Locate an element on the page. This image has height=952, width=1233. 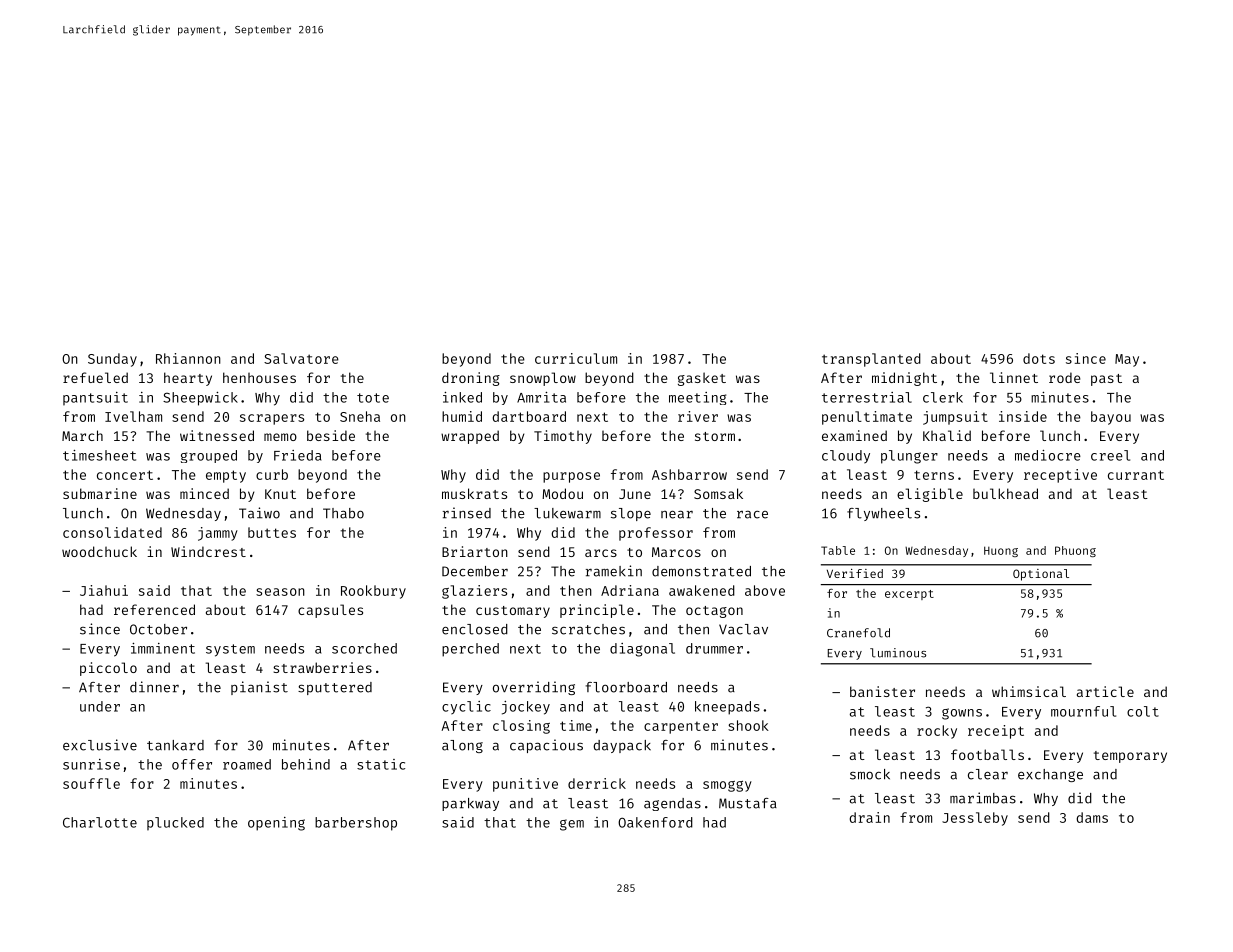
woodchuck is located at coordinates (99, 551).
